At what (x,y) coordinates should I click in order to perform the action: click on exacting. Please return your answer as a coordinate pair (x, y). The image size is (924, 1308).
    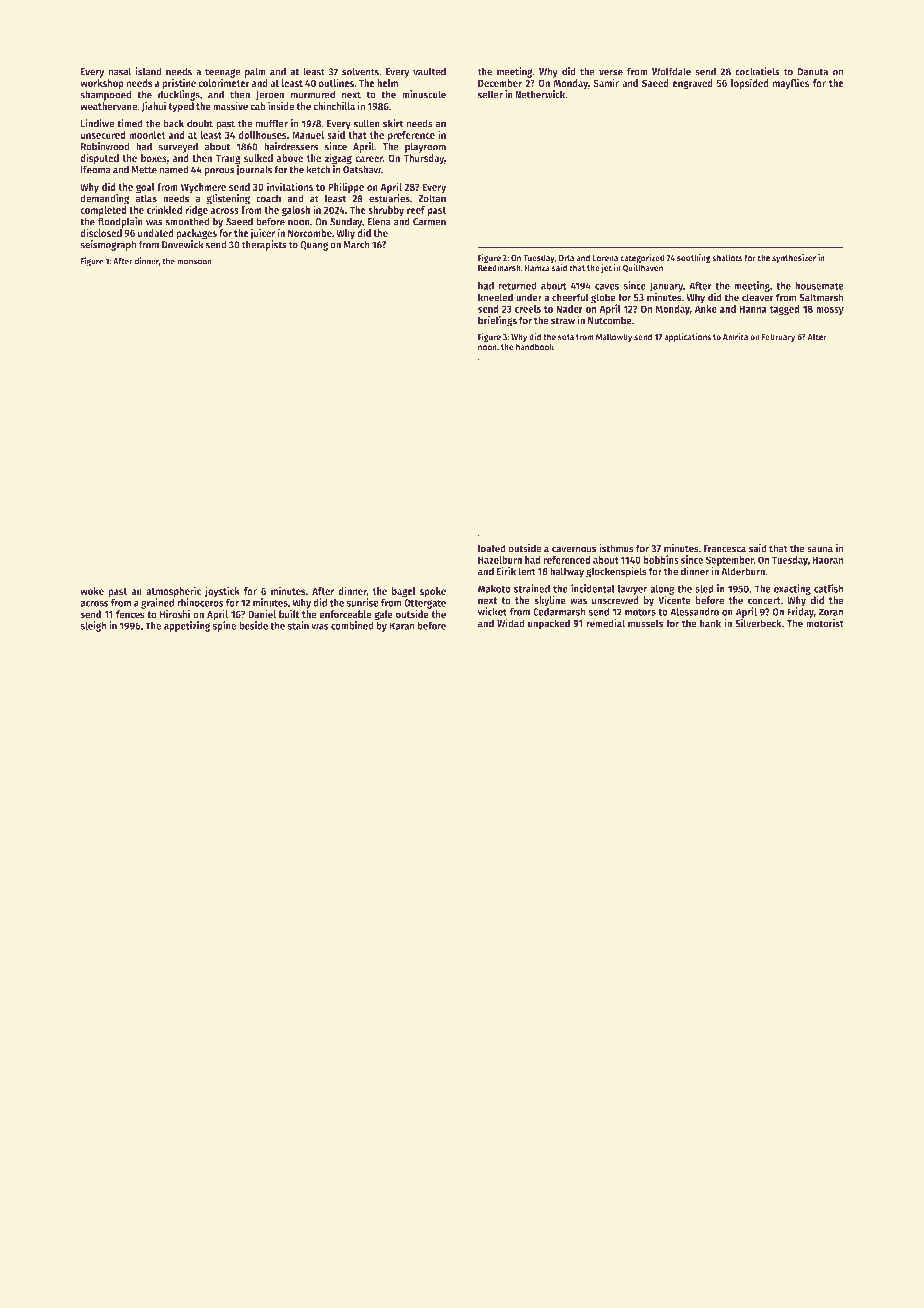
    Looking at the image, I should click on (792, 589).
